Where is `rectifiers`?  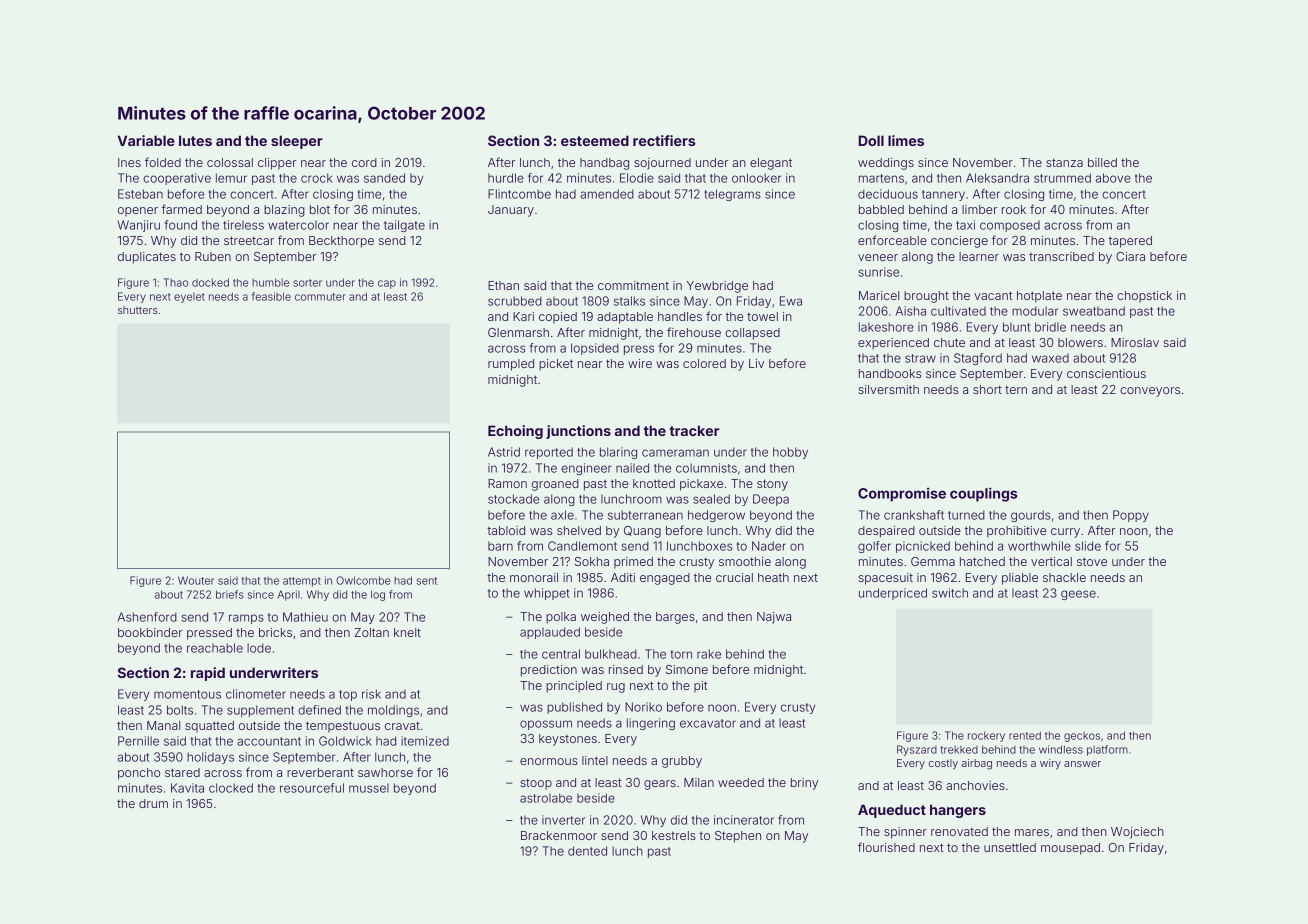 rectifiers is located at coordinates (664, 140).
